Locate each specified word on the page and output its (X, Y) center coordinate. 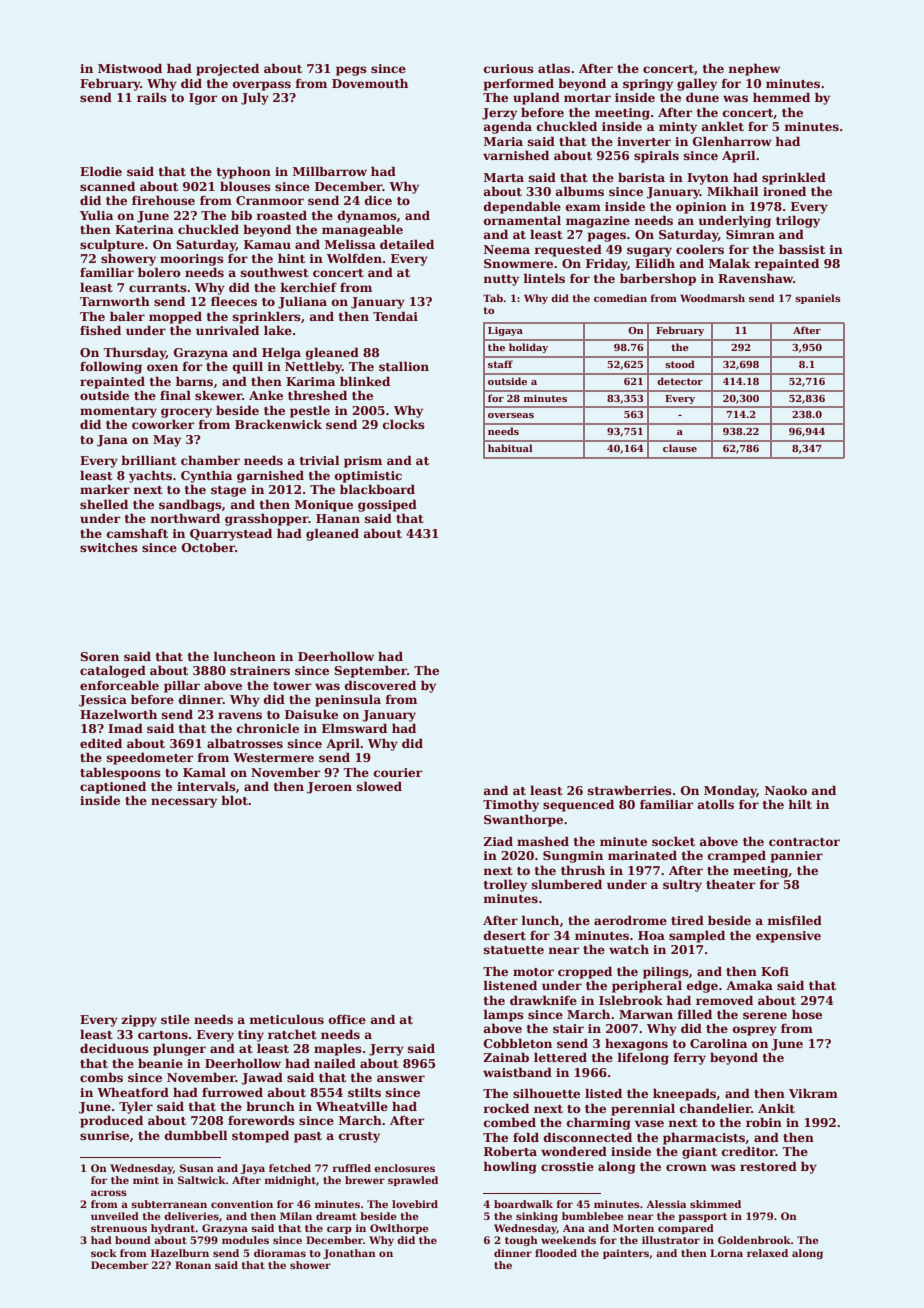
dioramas (280, 1253)
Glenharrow (732, 141)
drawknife (543, 1000)
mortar (587, 98)
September (370, 671)
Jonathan (349, 1254)
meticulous (286, 1019)
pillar (182, 686)
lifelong (643, 1058)
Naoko (786, 790)
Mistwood (130, 68)
